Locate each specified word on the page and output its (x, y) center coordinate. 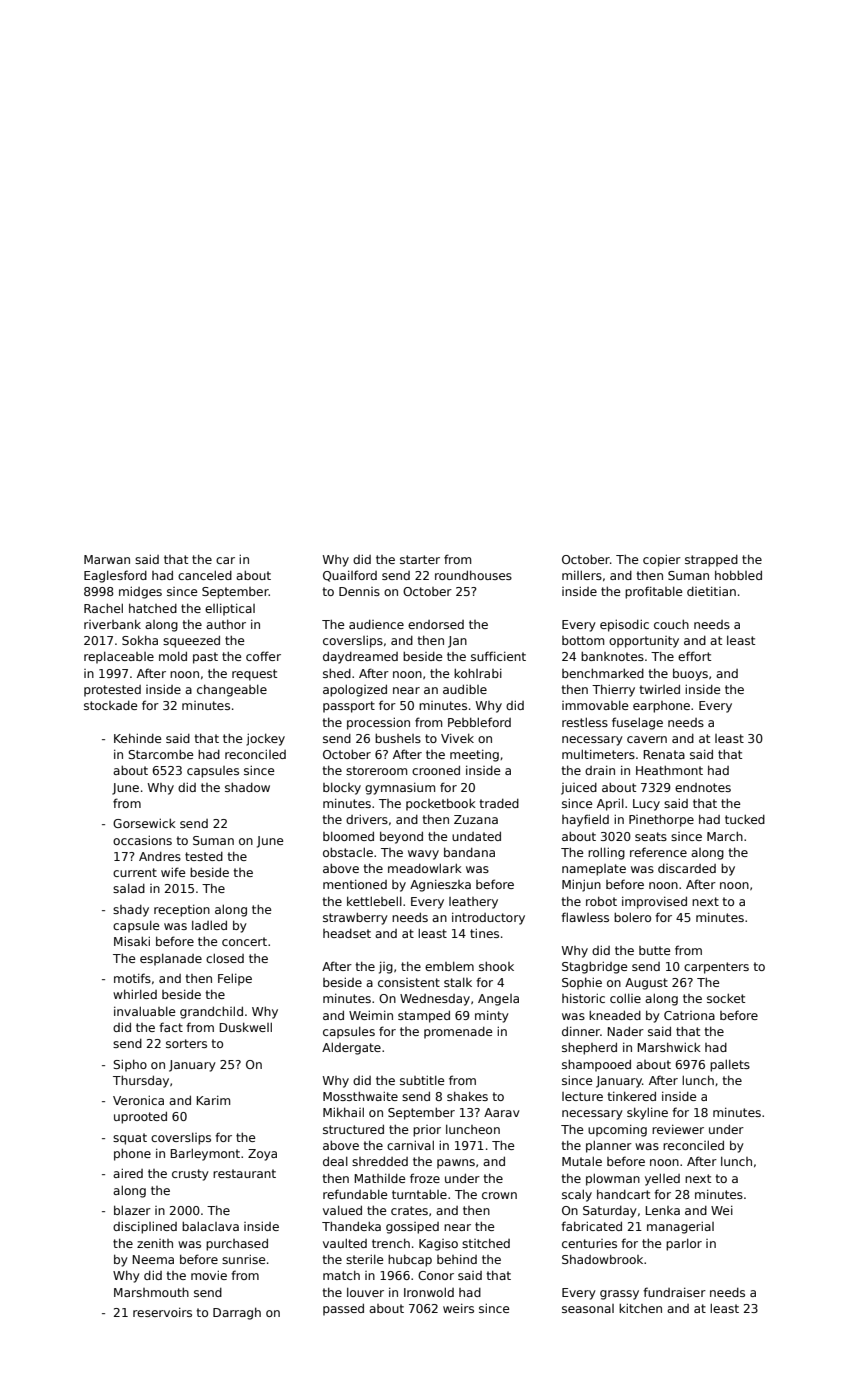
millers (582, 575)
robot (601, 901)
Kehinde (137, 738)
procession (378, 723)
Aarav (502, 1112)
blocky (342, 789)
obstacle (348, 852)
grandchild (211, 1012)
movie (209, 1275)
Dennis (359, 591)
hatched (153, 608)
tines (484, 933)
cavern (647, 739)
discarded (687, 868)
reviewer (678, 1129)
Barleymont (205, 1154)
